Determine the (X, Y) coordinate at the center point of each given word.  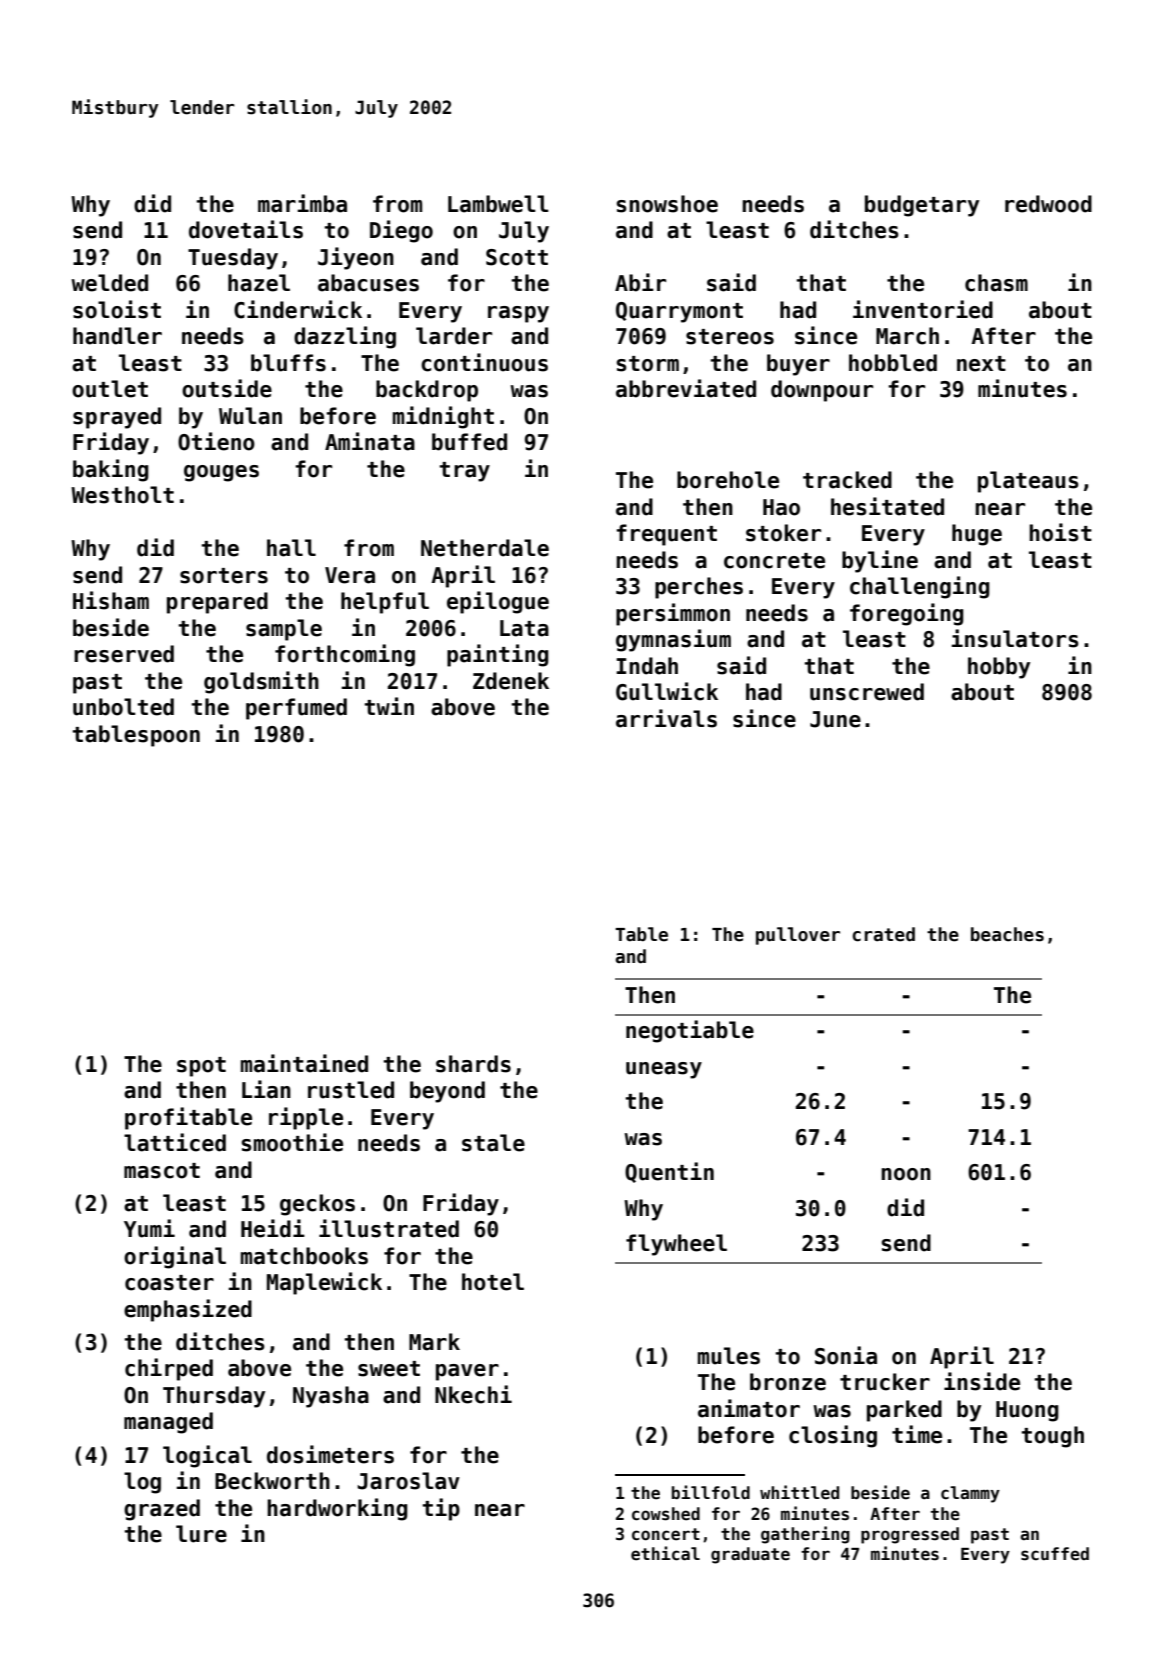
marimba (302, 203)
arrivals (666, 718)
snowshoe (667, 204)
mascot (162, 1171)
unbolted (123, 707)
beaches (1007, 934)
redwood (1048, 204)
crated (883, 934)
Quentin (669, 1172)
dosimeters (330, 1454)
